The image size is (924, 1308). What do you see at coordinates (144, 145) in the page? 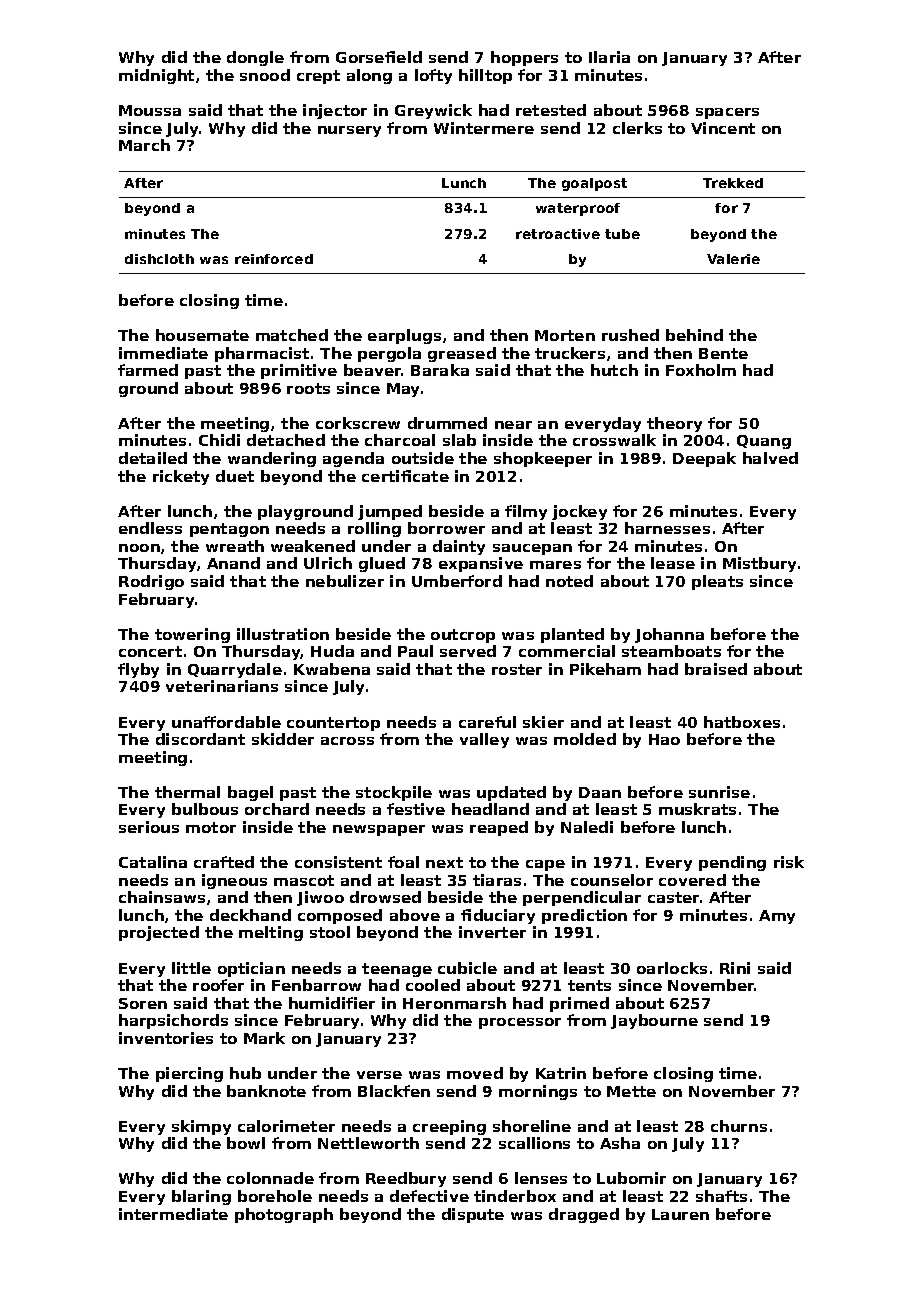
I see `March` at bounding box center [144, 145].
